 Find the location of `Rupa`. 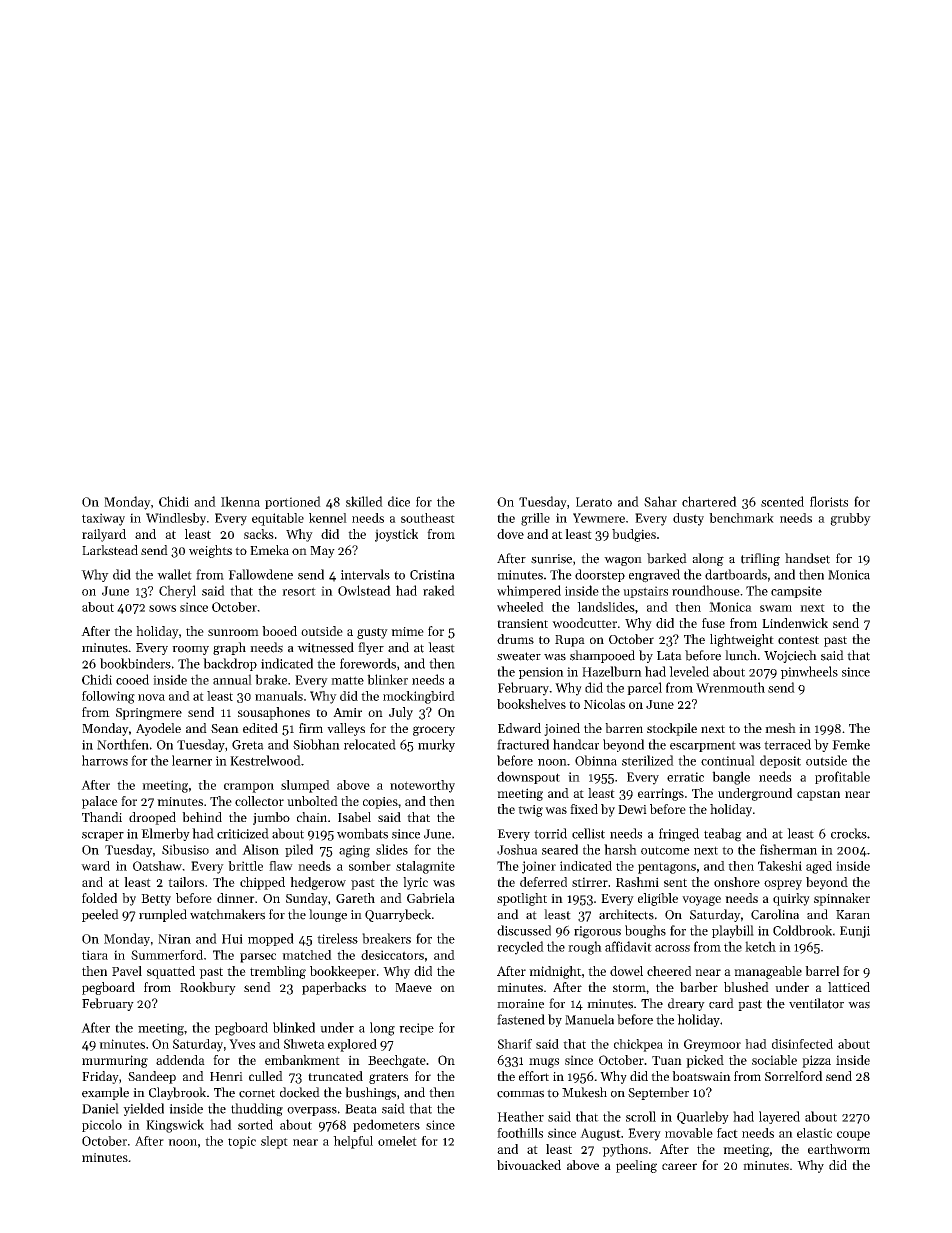

Rupa is located at coordinates (570, 641).
